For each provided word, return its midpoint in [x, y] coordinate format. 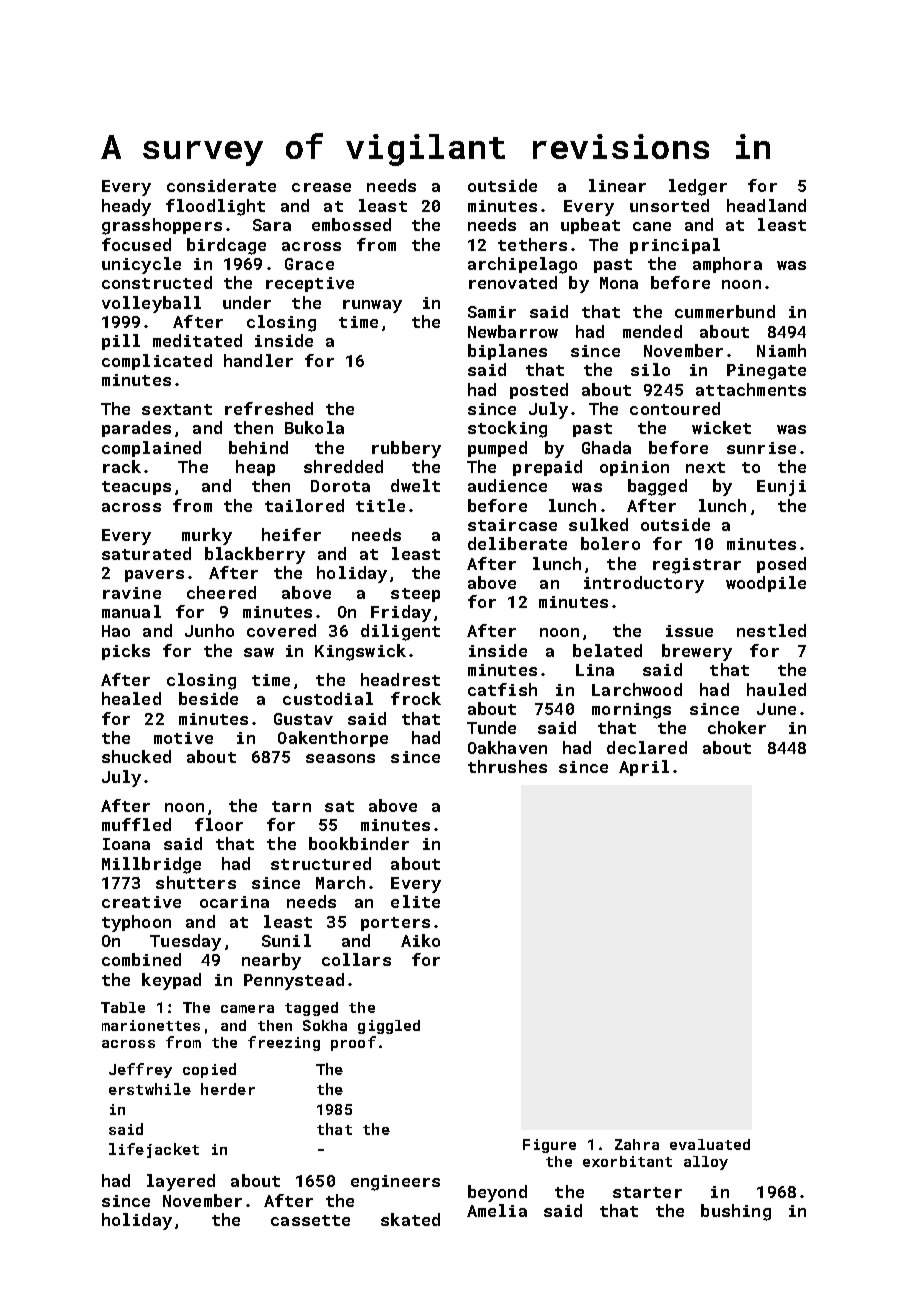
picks [126, 652]
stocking [507, 429]
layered [181, 1182]
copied [209, 1070]
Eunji [781, 488]
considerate [221, 185]
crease [321, 187]
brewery [697, 652]
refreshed [269, 408]
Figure [549, 1146]
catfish [502, 689]
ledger [698, 187]
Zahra [637, 1144]
